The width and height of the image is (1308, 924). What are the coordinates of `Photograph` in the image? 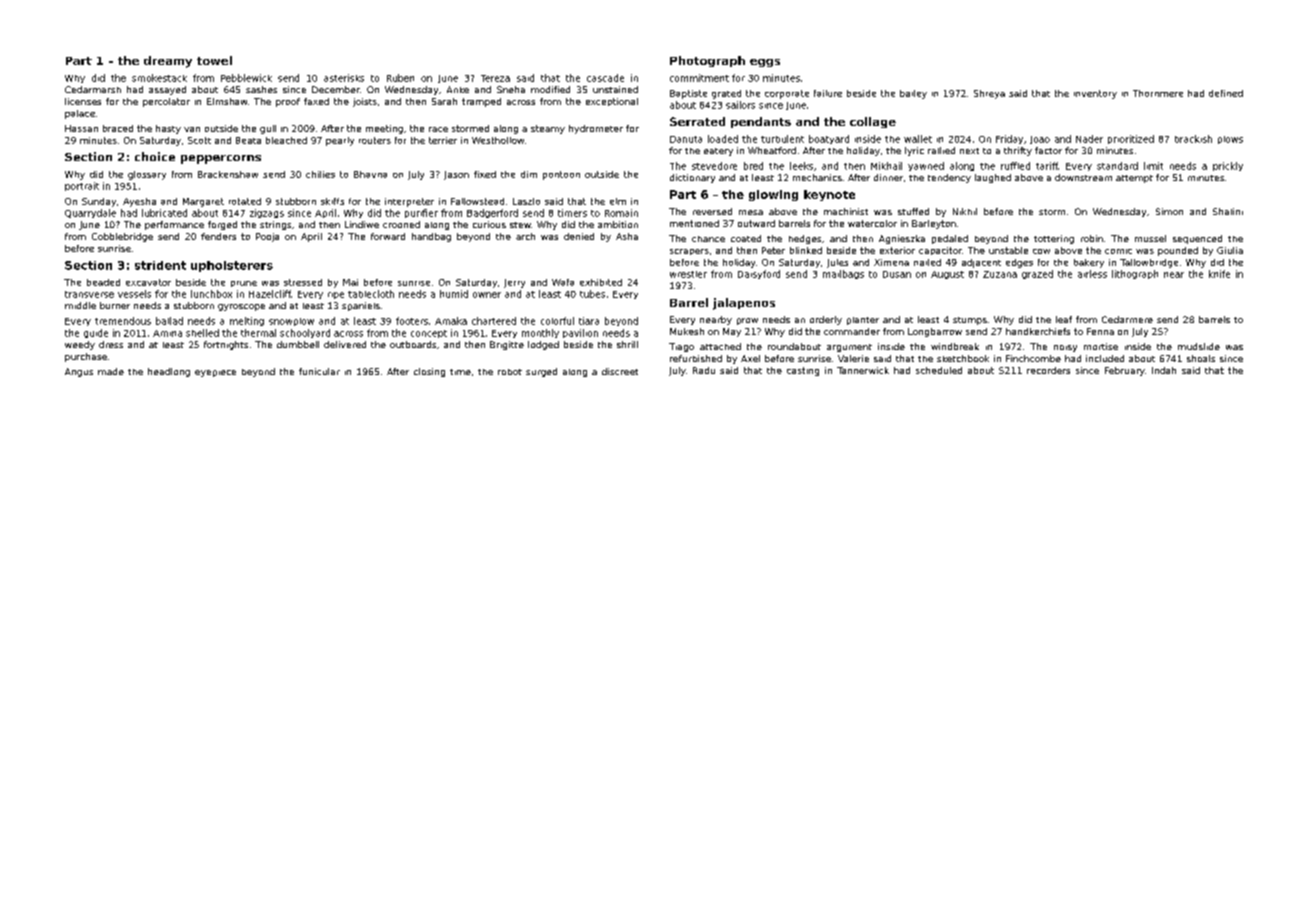 It's located at (707, 61).
